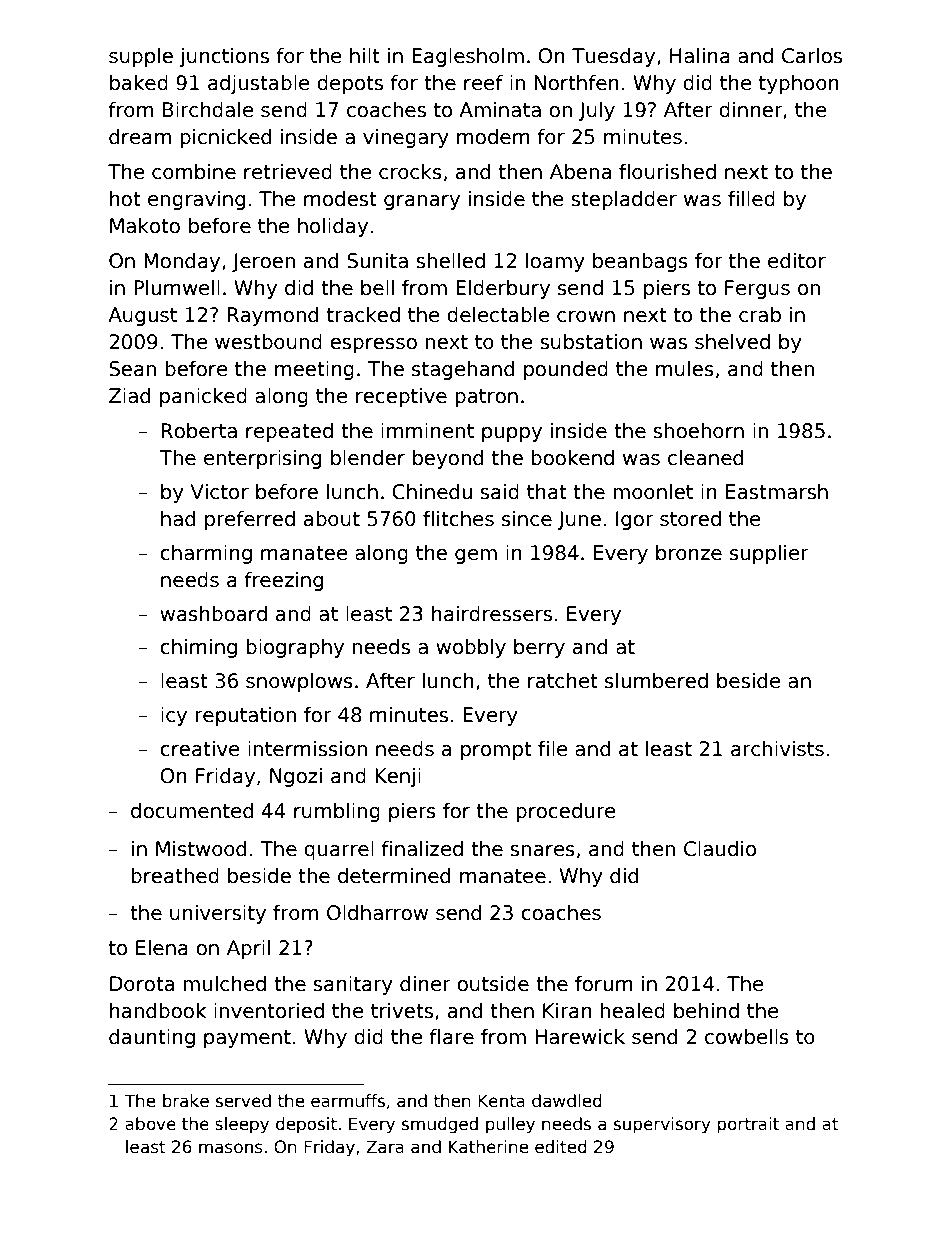  I want to click on above, so click(150, 1124).
